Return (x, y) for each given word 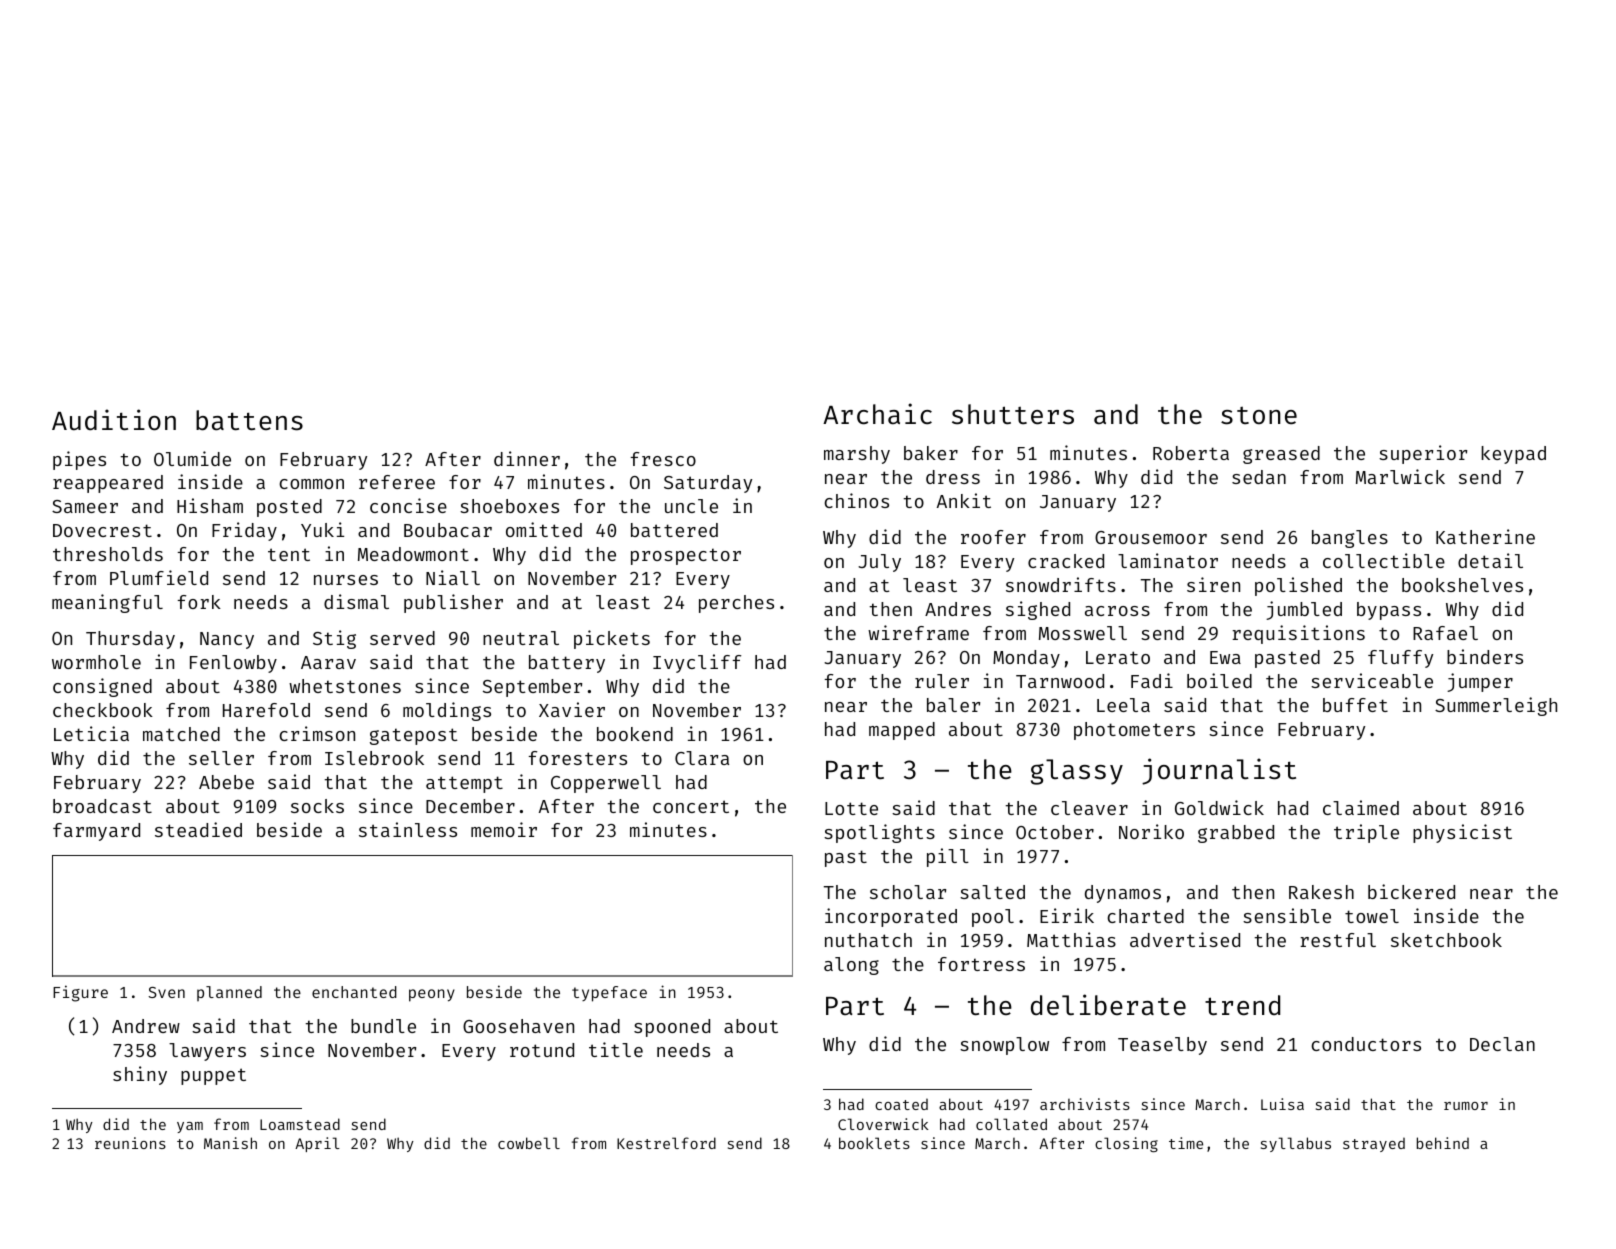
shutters (1013, 414)
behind (1443, 1143)
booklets (874, 1143)
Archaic (877, 414)
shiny (140, 1075)
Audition (114, 420)
